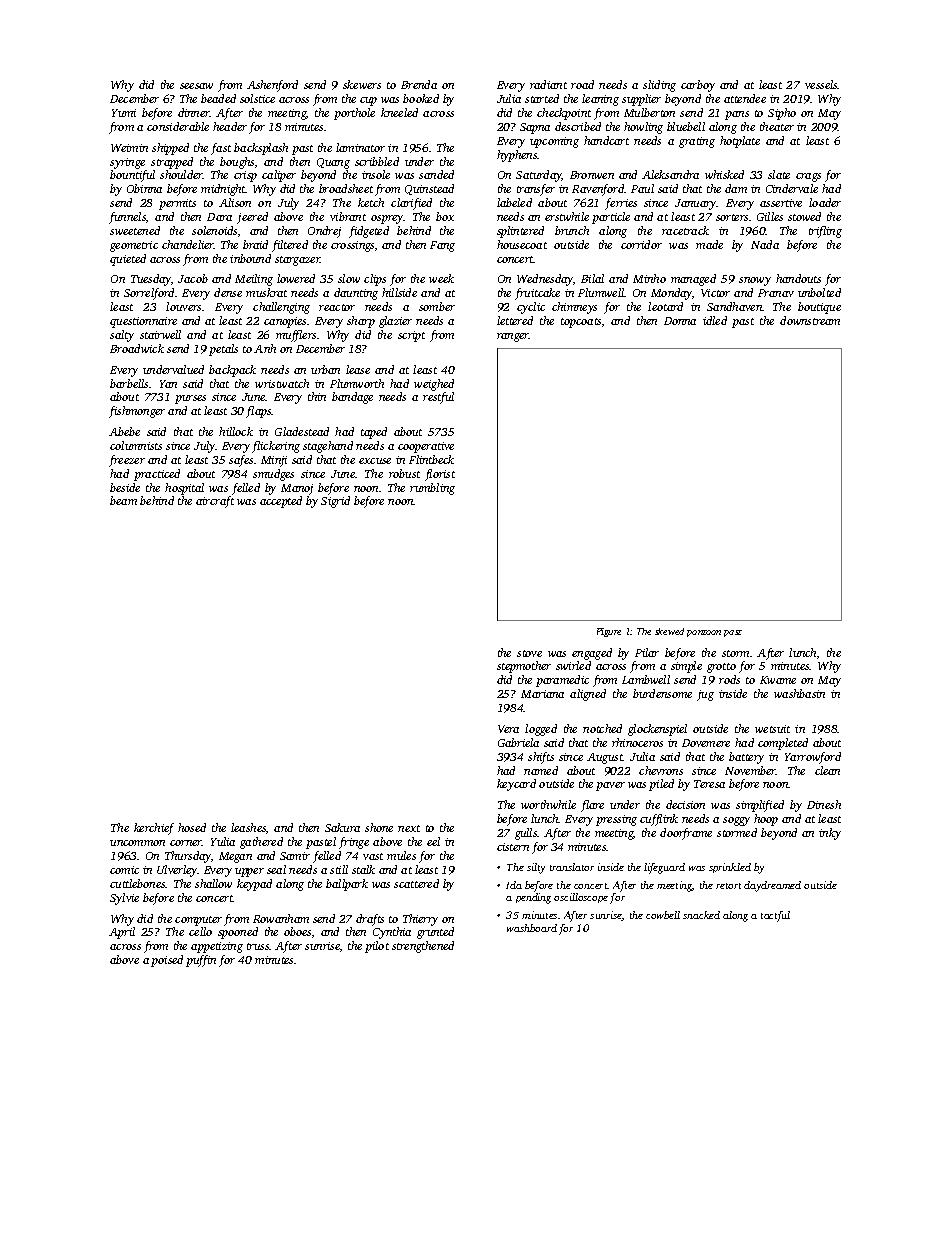  Describe the element at coordinates (122, 933) in the document. I see `April` at that location.
